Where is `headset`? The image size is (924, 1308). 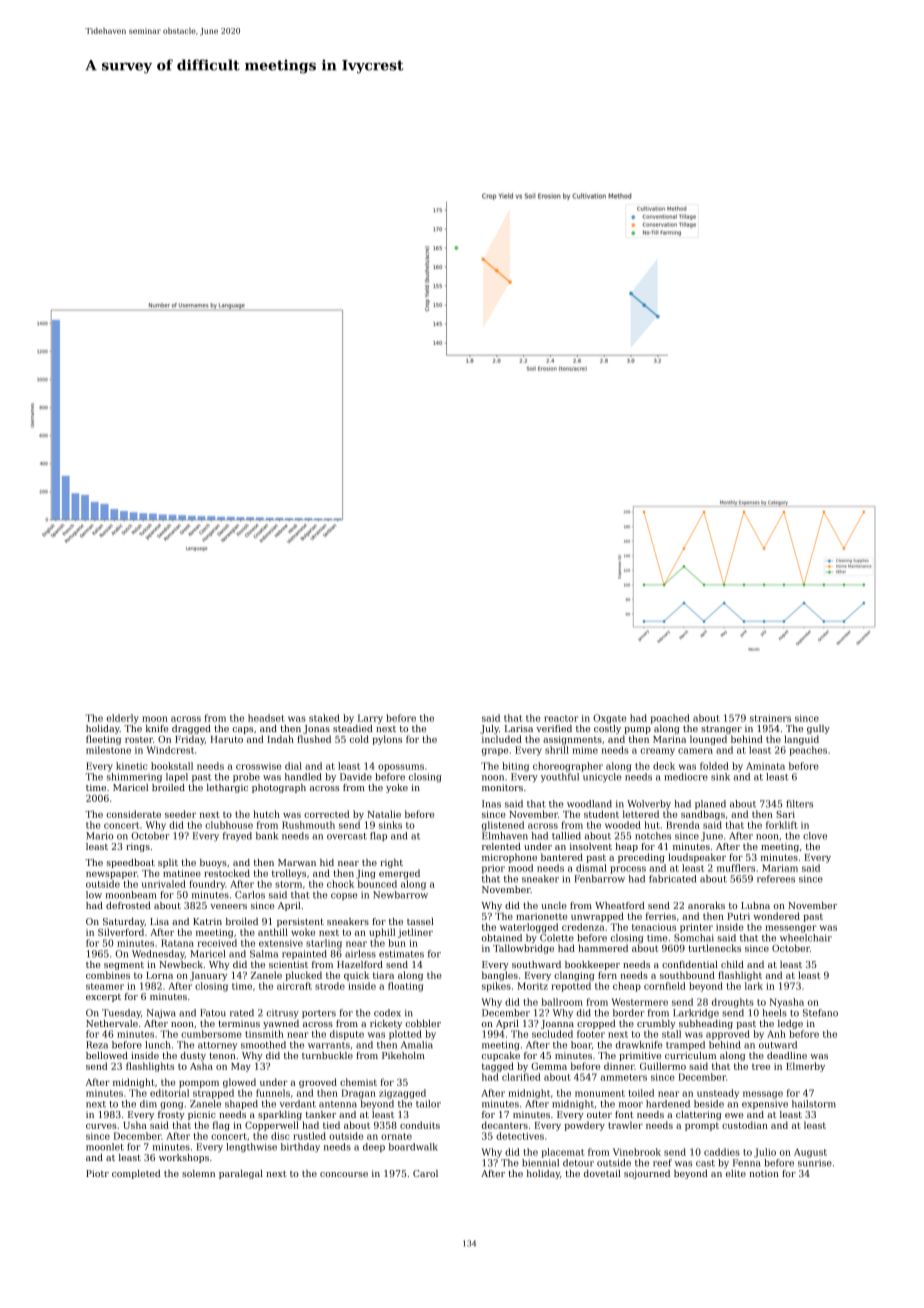 headset is located at coordinates (266, 718).
